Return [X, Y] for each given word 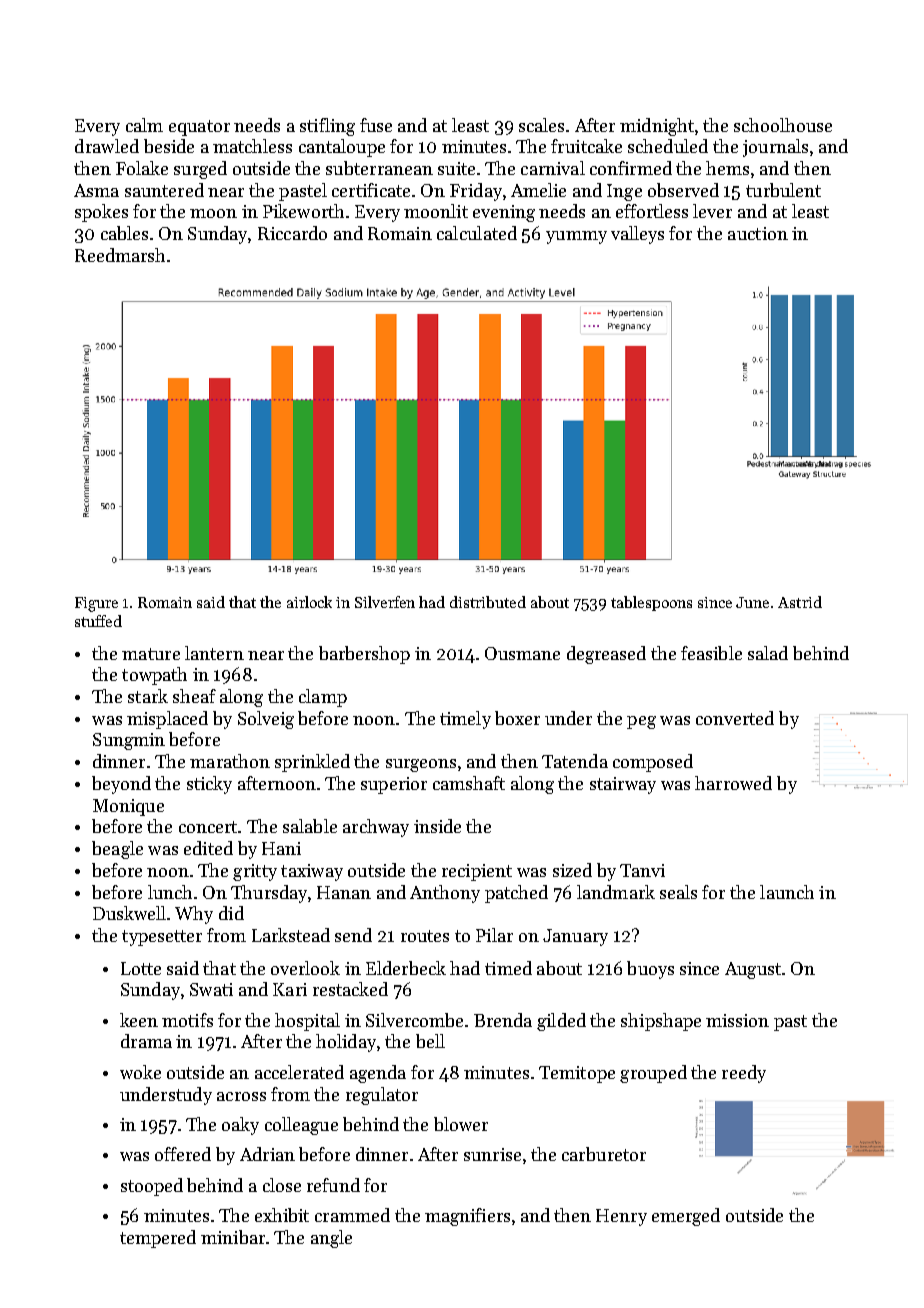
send [353, 935]
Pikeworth [303, 211]
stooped [152, 1187]
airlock [309, 602]
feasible [711, 653]
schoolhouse [783, 125]
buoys [650, 970]
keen [139, 1020]
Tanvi [642, 870]
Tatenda [575, 761]
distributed [488, 602]
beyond [121, 785]
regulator [382, 1096]
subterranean [379, 168]
